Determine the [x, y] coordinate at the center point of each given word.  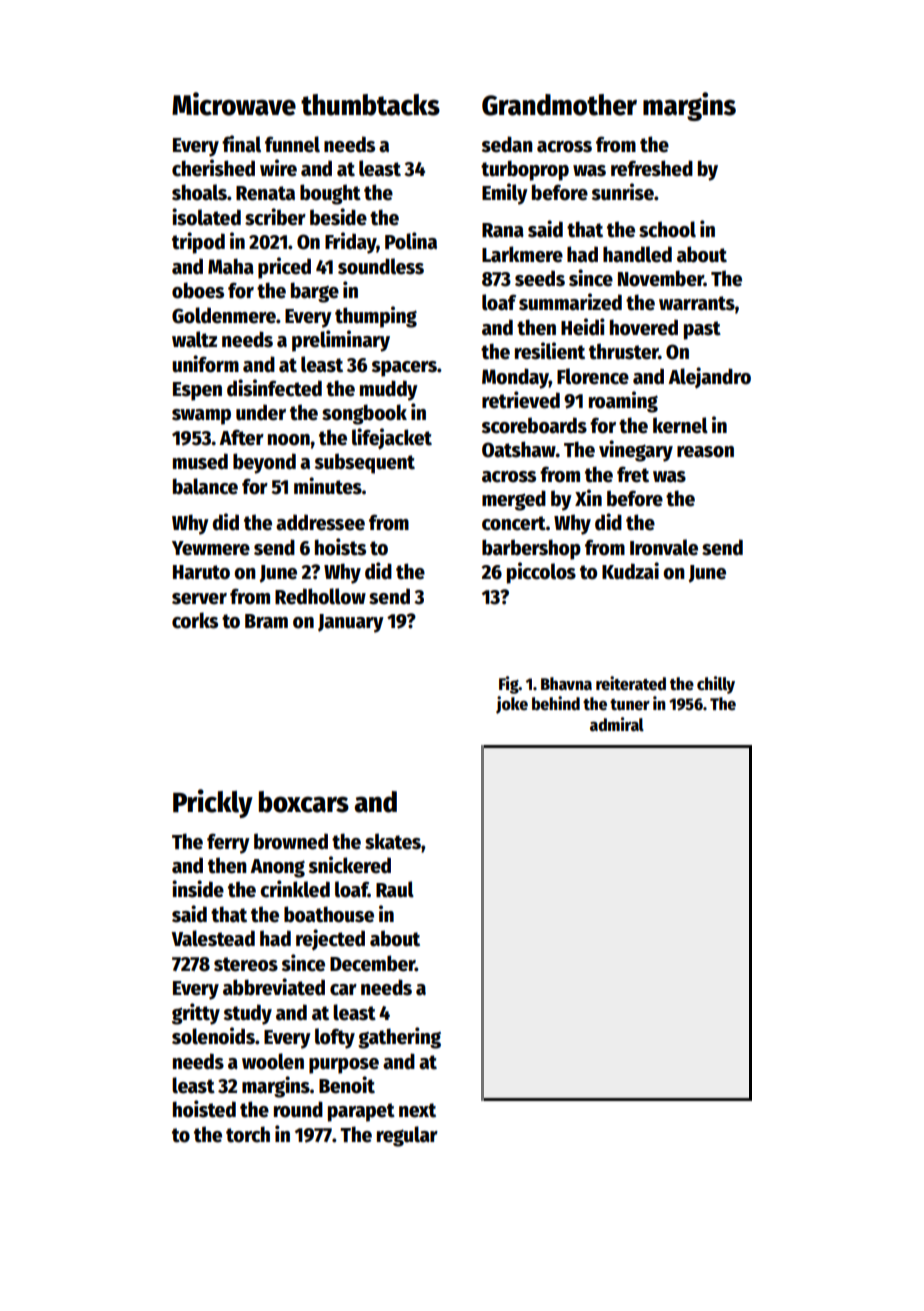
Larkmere [522, 254]
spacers [404, 369]
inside [198, 889]
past [702, 330]
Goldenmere [224, 315]
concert [514, 523]
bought [330, 194]
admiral [617, 724]
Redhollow [320, 596]
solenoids [213, 1036]
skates [393, 841]
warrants [697, 303]
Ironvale [664, 547]
